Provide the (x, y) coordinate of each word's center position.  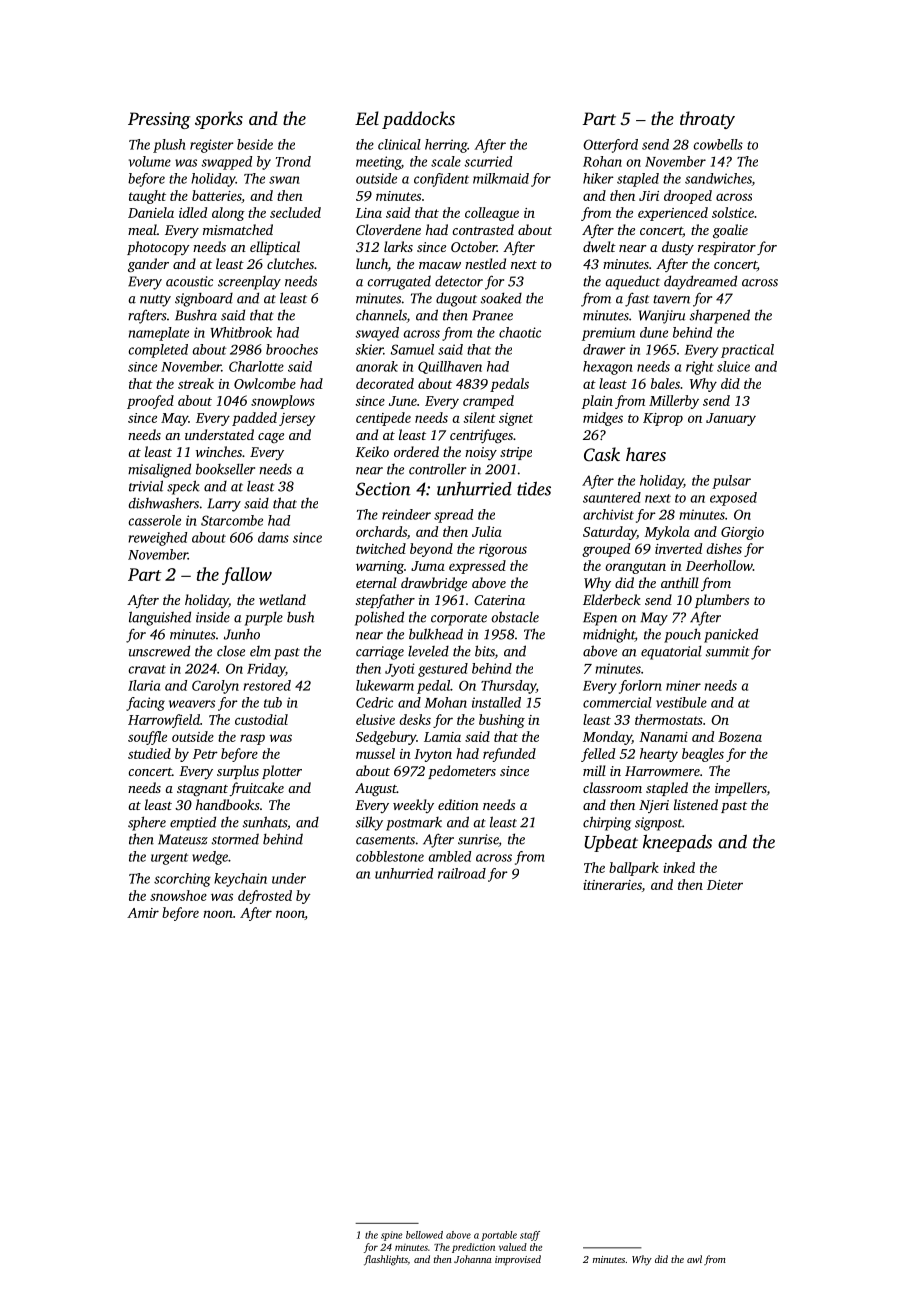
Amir (143, 913)
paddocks (418, 120)
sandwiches (718, 179)
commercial (617, 702)
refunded (509, 755)
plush (169, 146)
